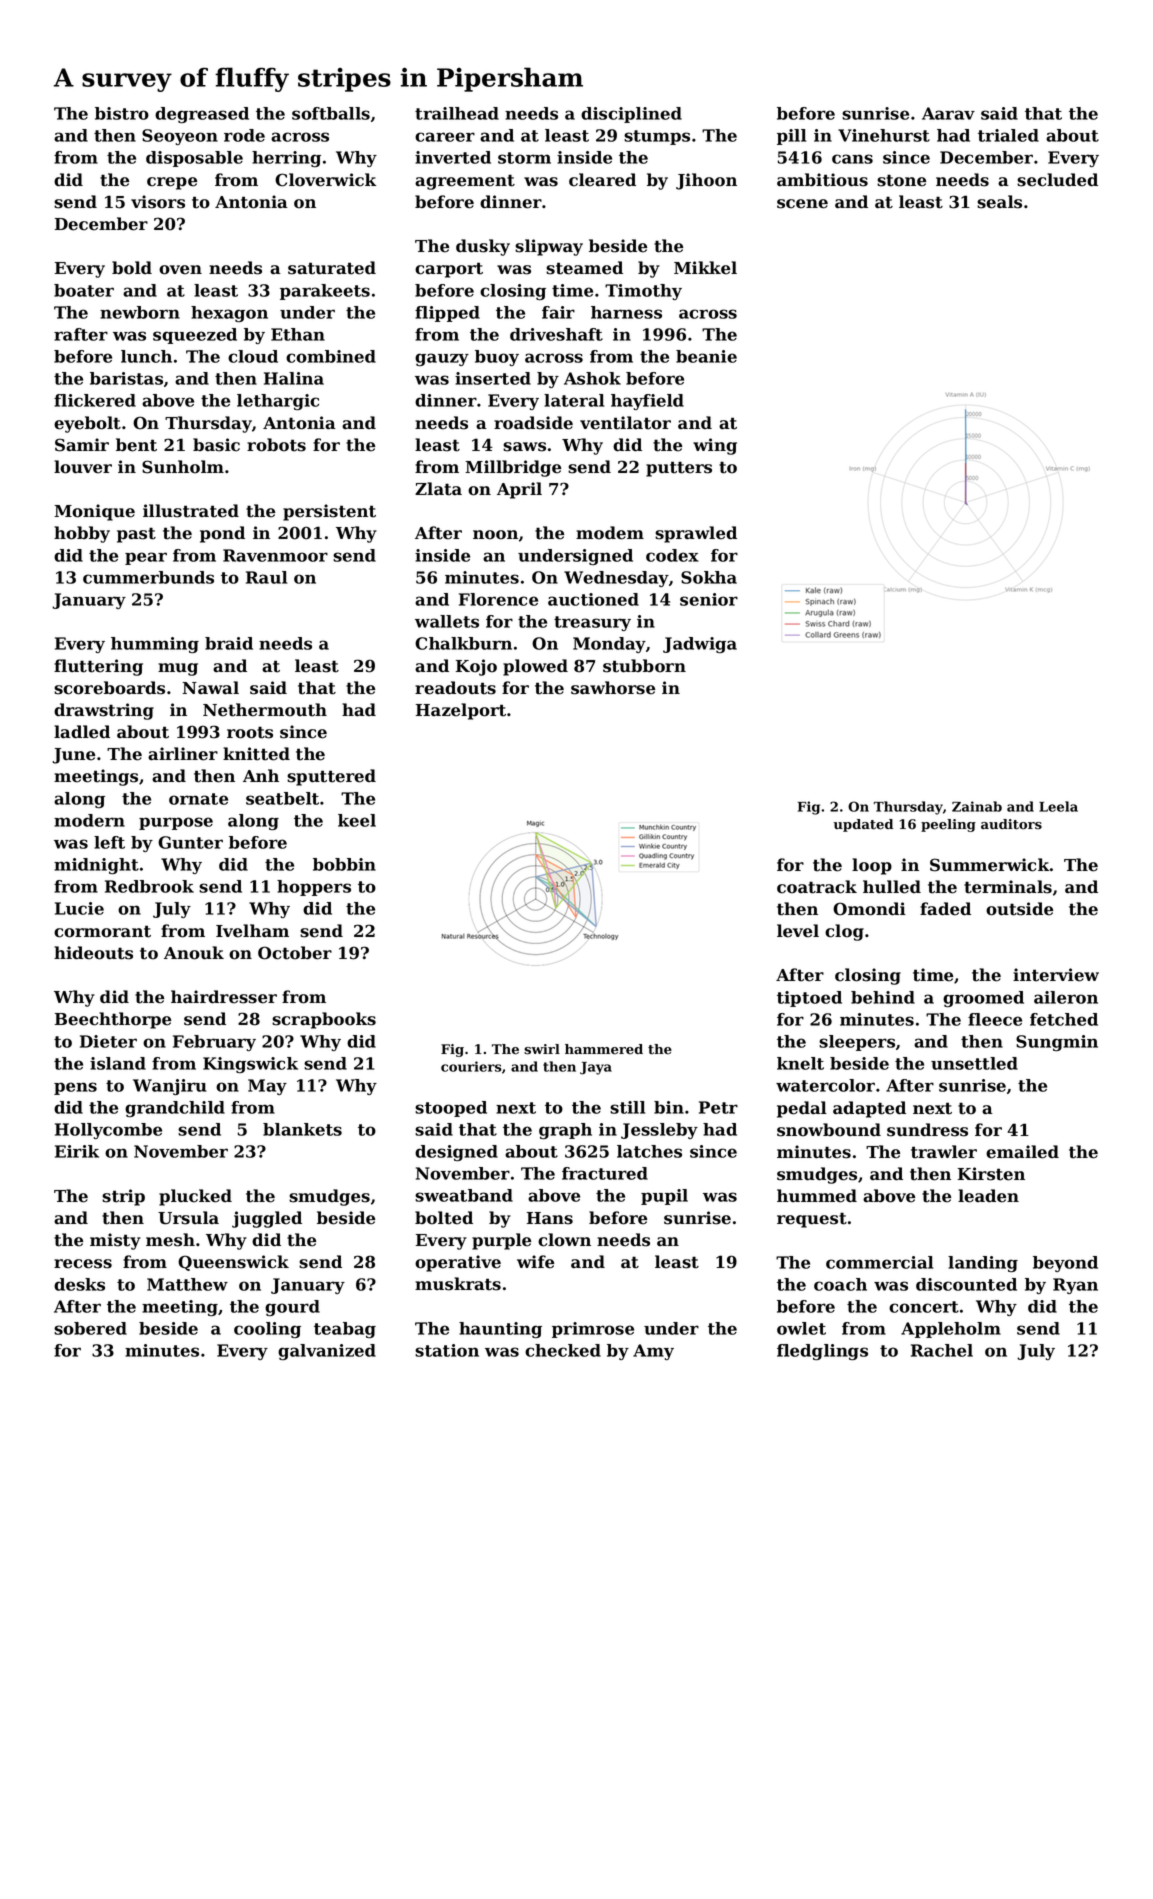 This document has height=1899, width=1153. I want to click on Matthew, so click(187, 1284).
